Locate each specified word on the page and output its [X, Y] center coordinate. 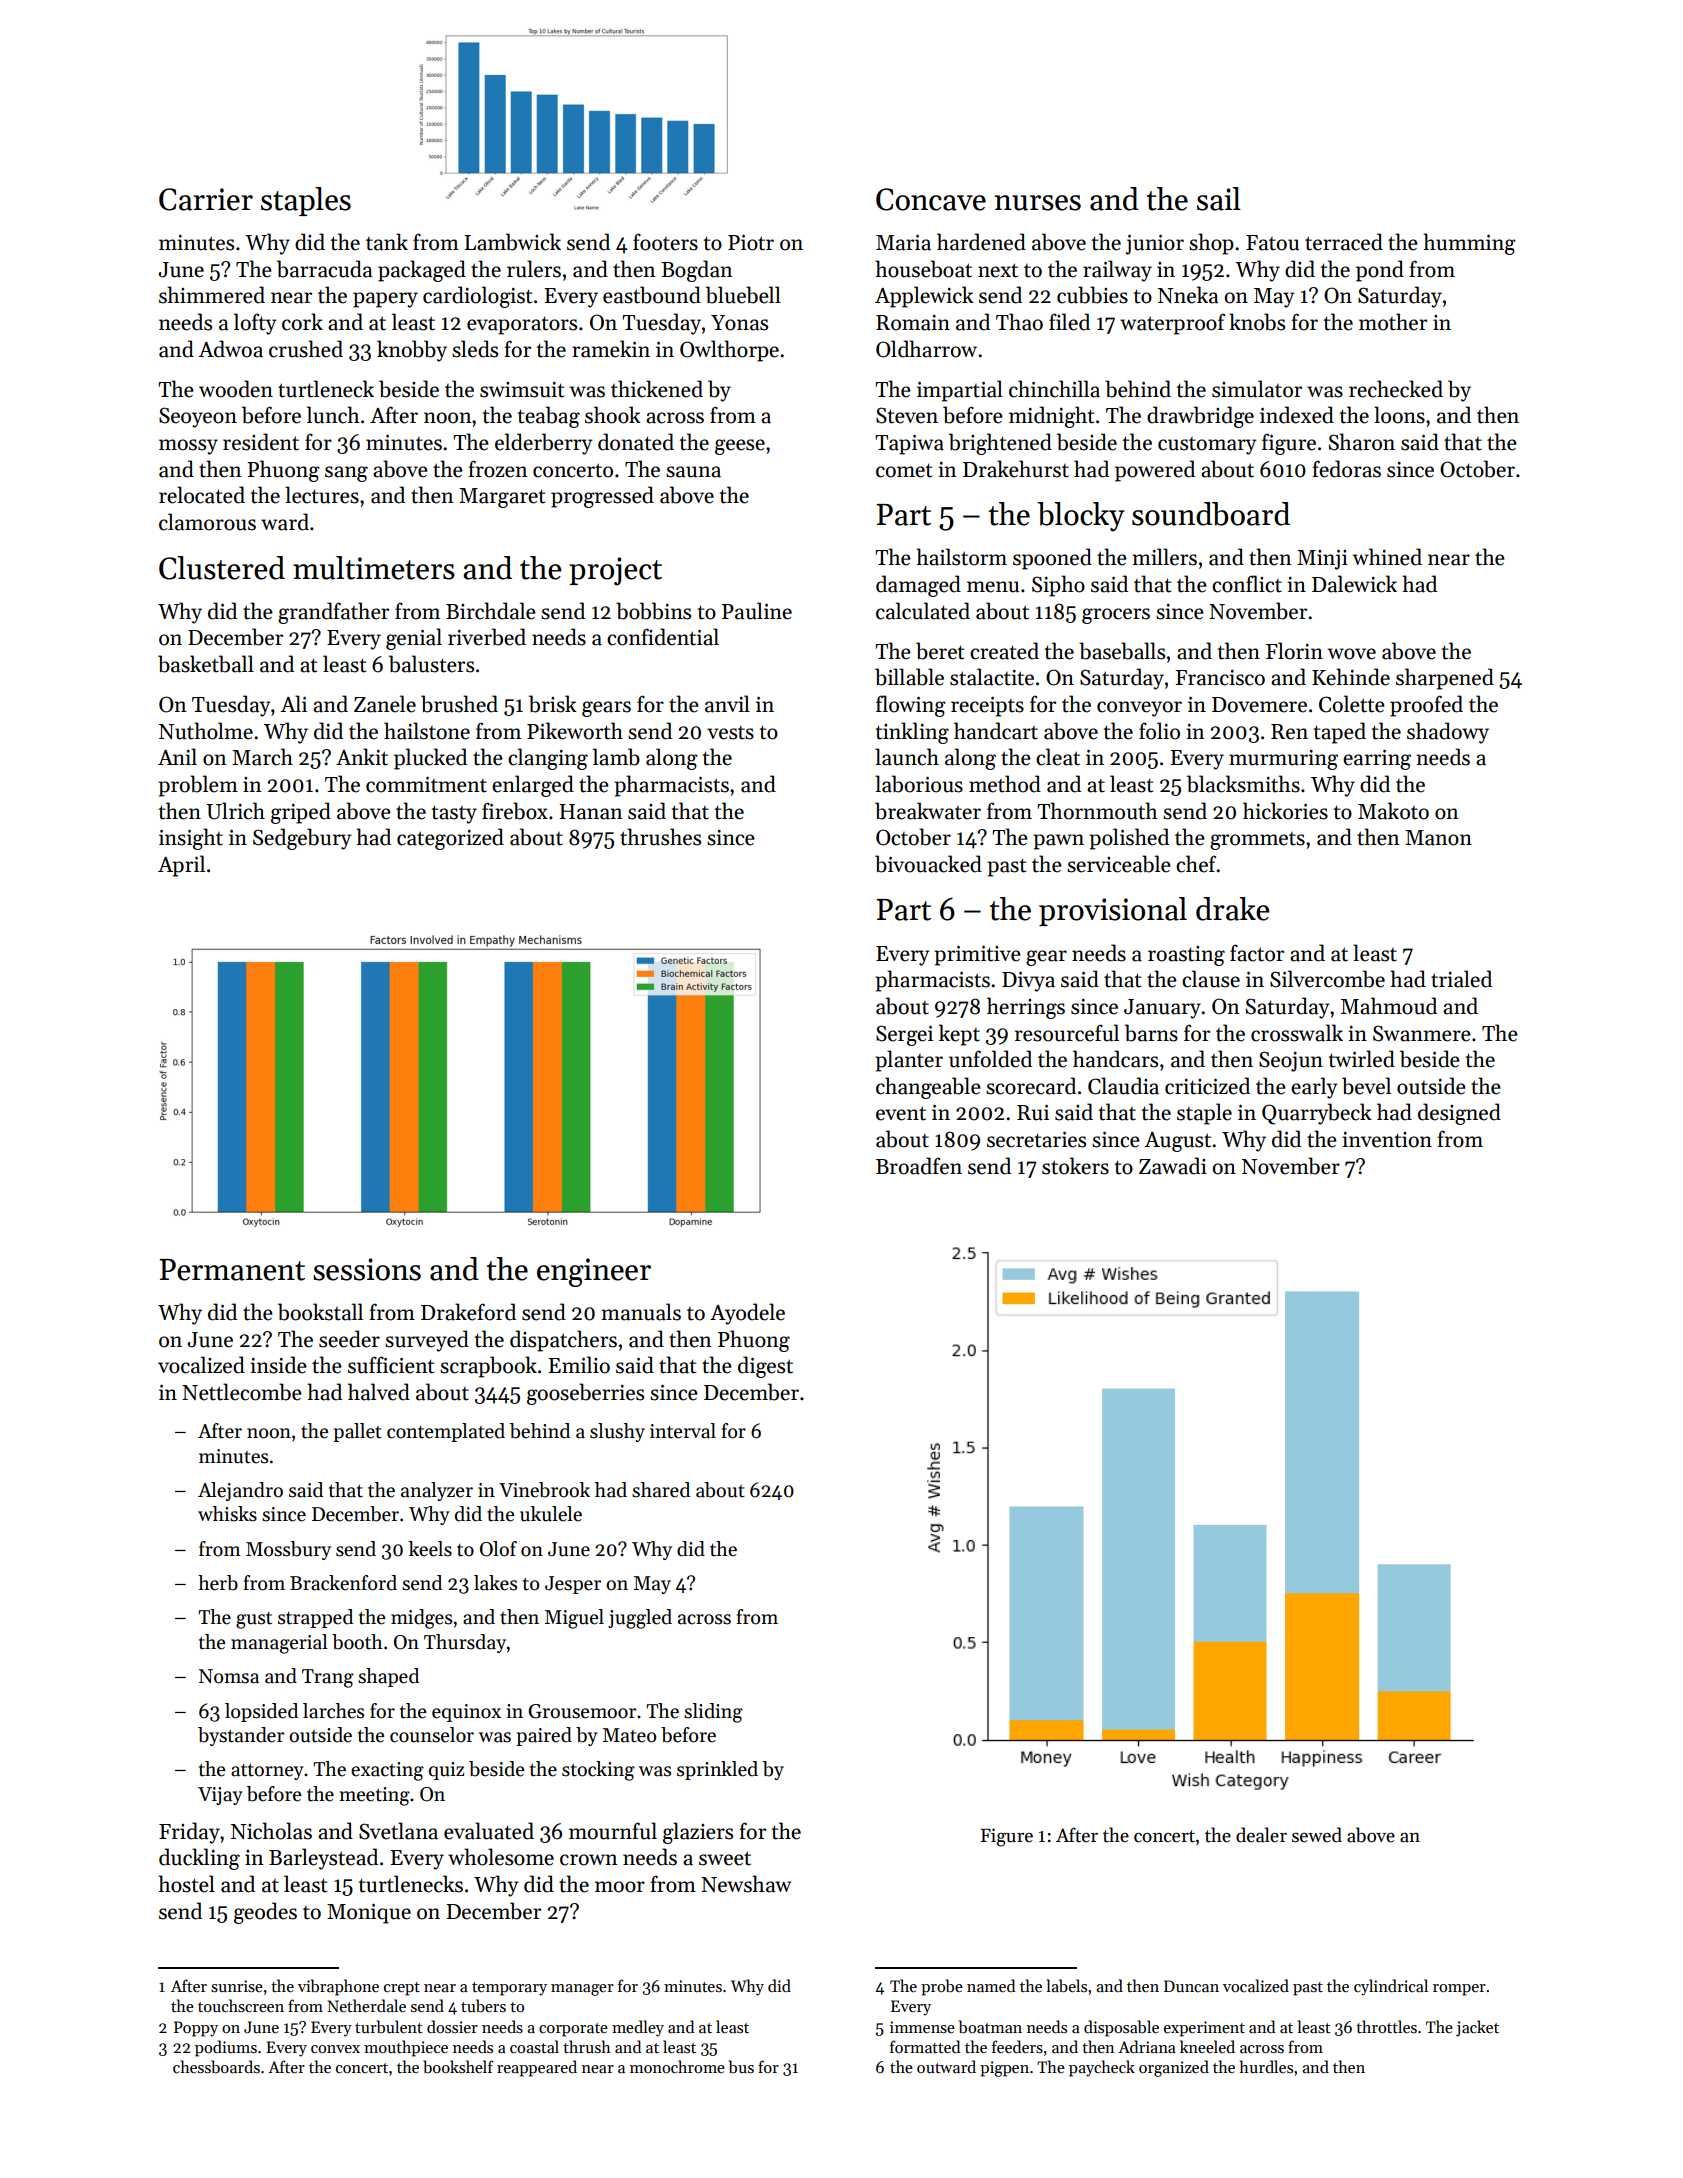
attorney [267, 1772]
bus [741, 2067]
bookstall [320, 1312]
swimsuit [522, 390]
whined [1387, 557]
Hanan [591, 812]
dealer [1261, 1835]
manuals [641, 1312]
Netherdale [366, 2005]
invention [1387, 1140]
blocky [1081, 517]
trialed [1461, 979]
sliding [713, 1713]
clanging [548, 759]
